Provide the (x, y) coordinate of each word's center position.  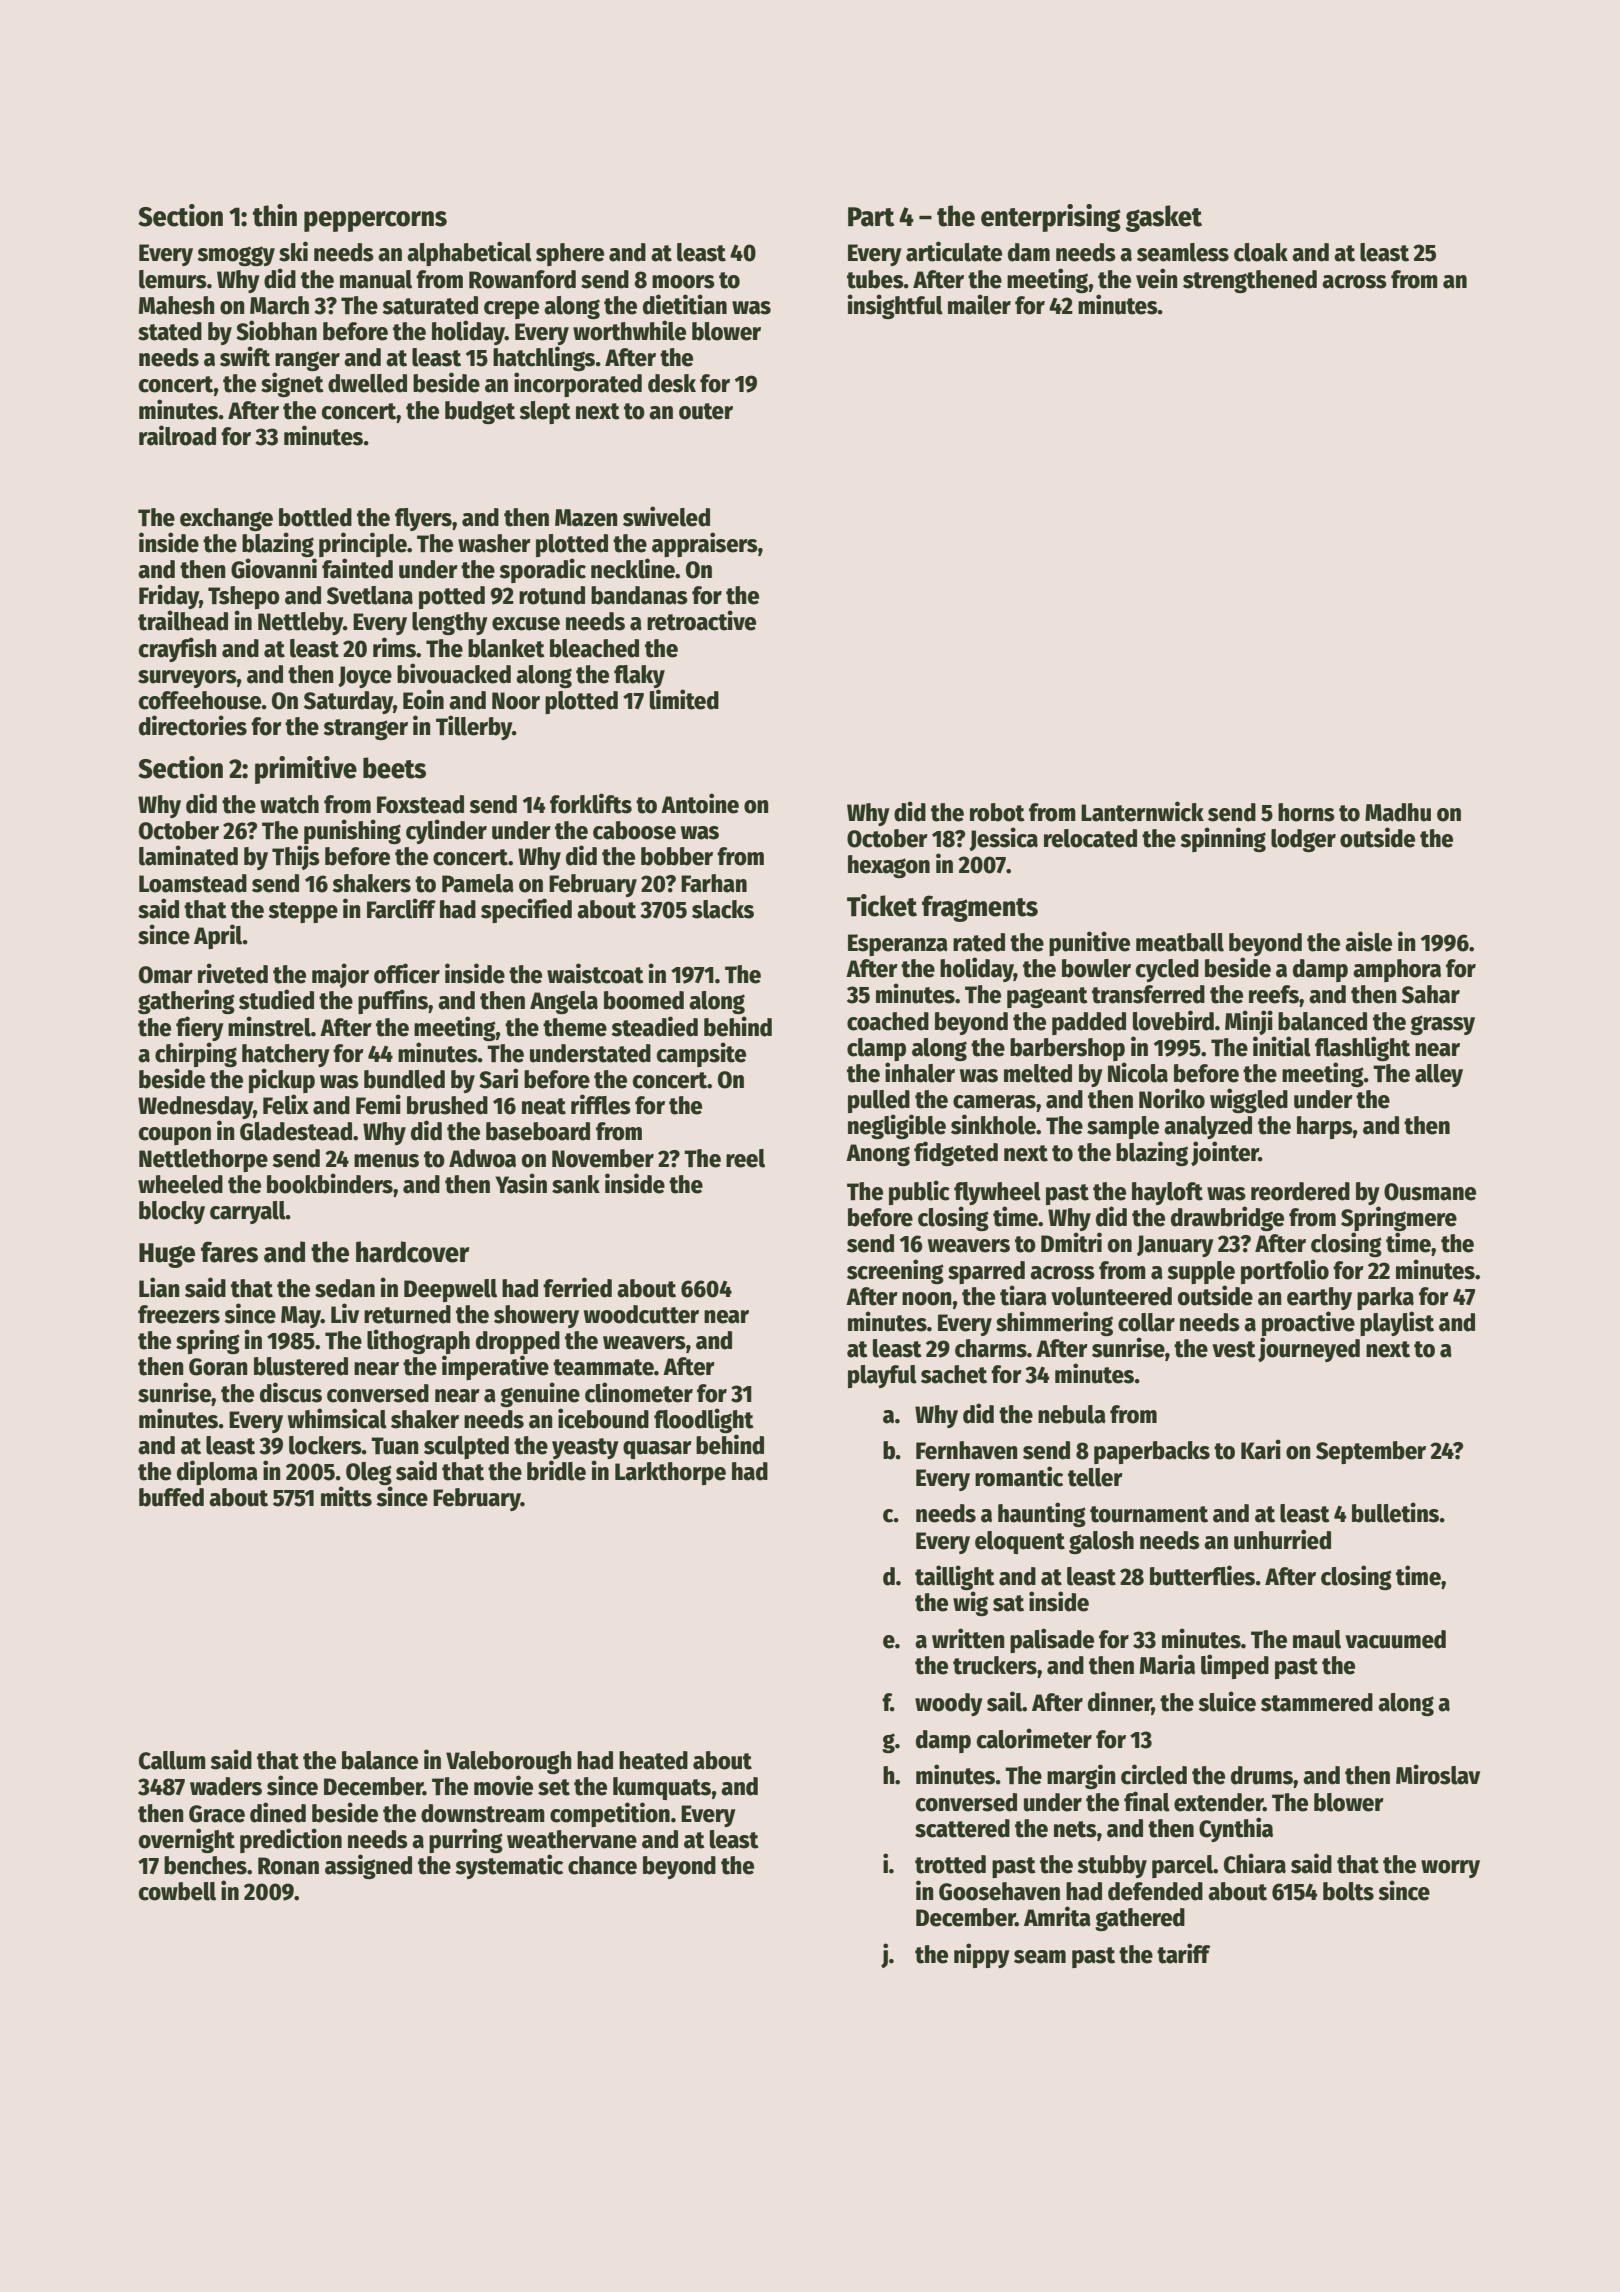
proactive (1308, 1323)
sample (1123, 1127)
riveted (233, 973)
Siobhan (276, 330)
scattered (962, 1828)
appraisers (705, 544)
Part (871, 217)
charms (991, 1348)
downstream (483, 1813)
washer (494, 543)
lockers (325, 1445)
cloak (1261, 252)
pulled (879, 1101)
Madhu (1398, 812)
